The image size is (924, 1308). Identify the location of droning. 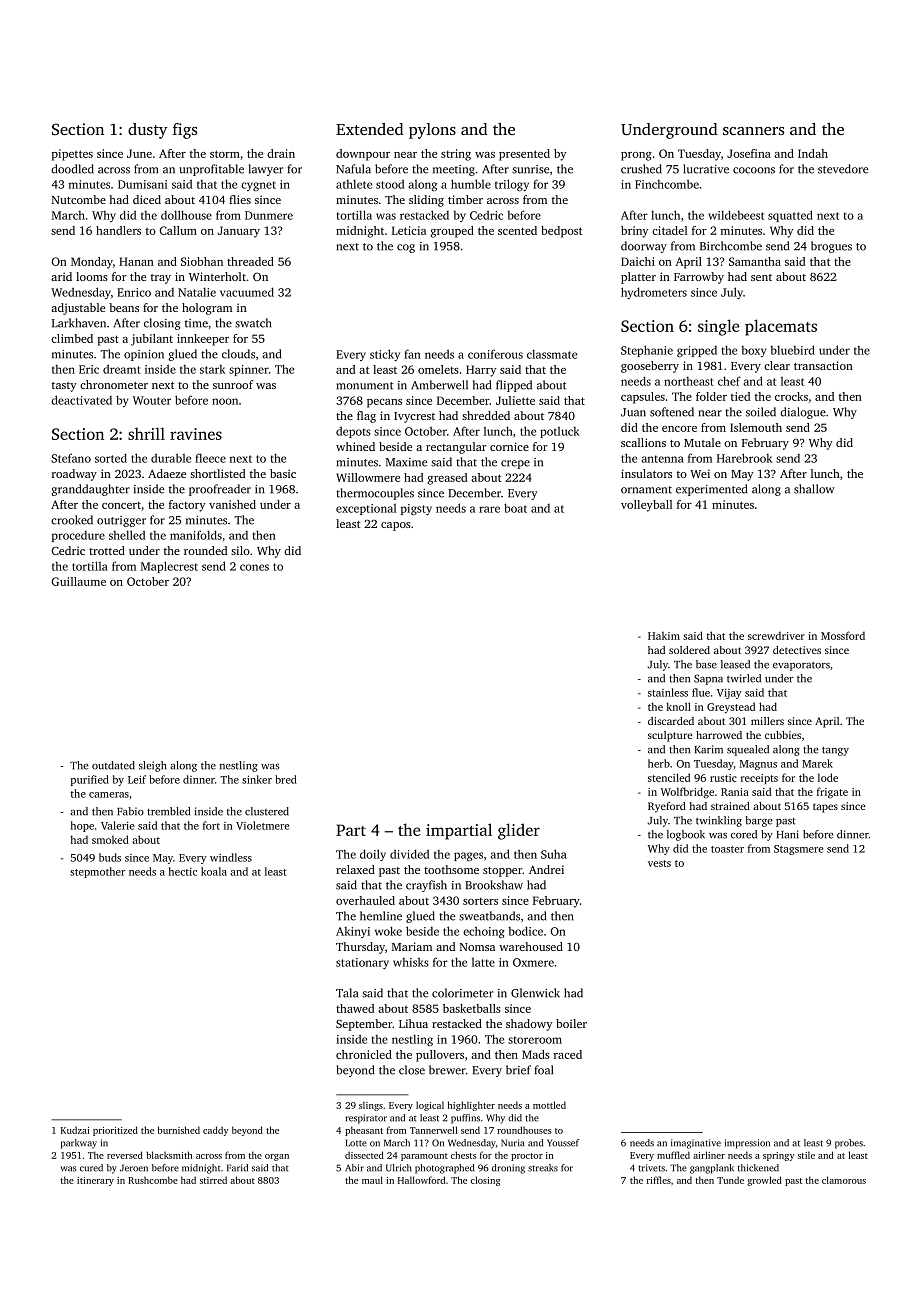
(508, 1169).
